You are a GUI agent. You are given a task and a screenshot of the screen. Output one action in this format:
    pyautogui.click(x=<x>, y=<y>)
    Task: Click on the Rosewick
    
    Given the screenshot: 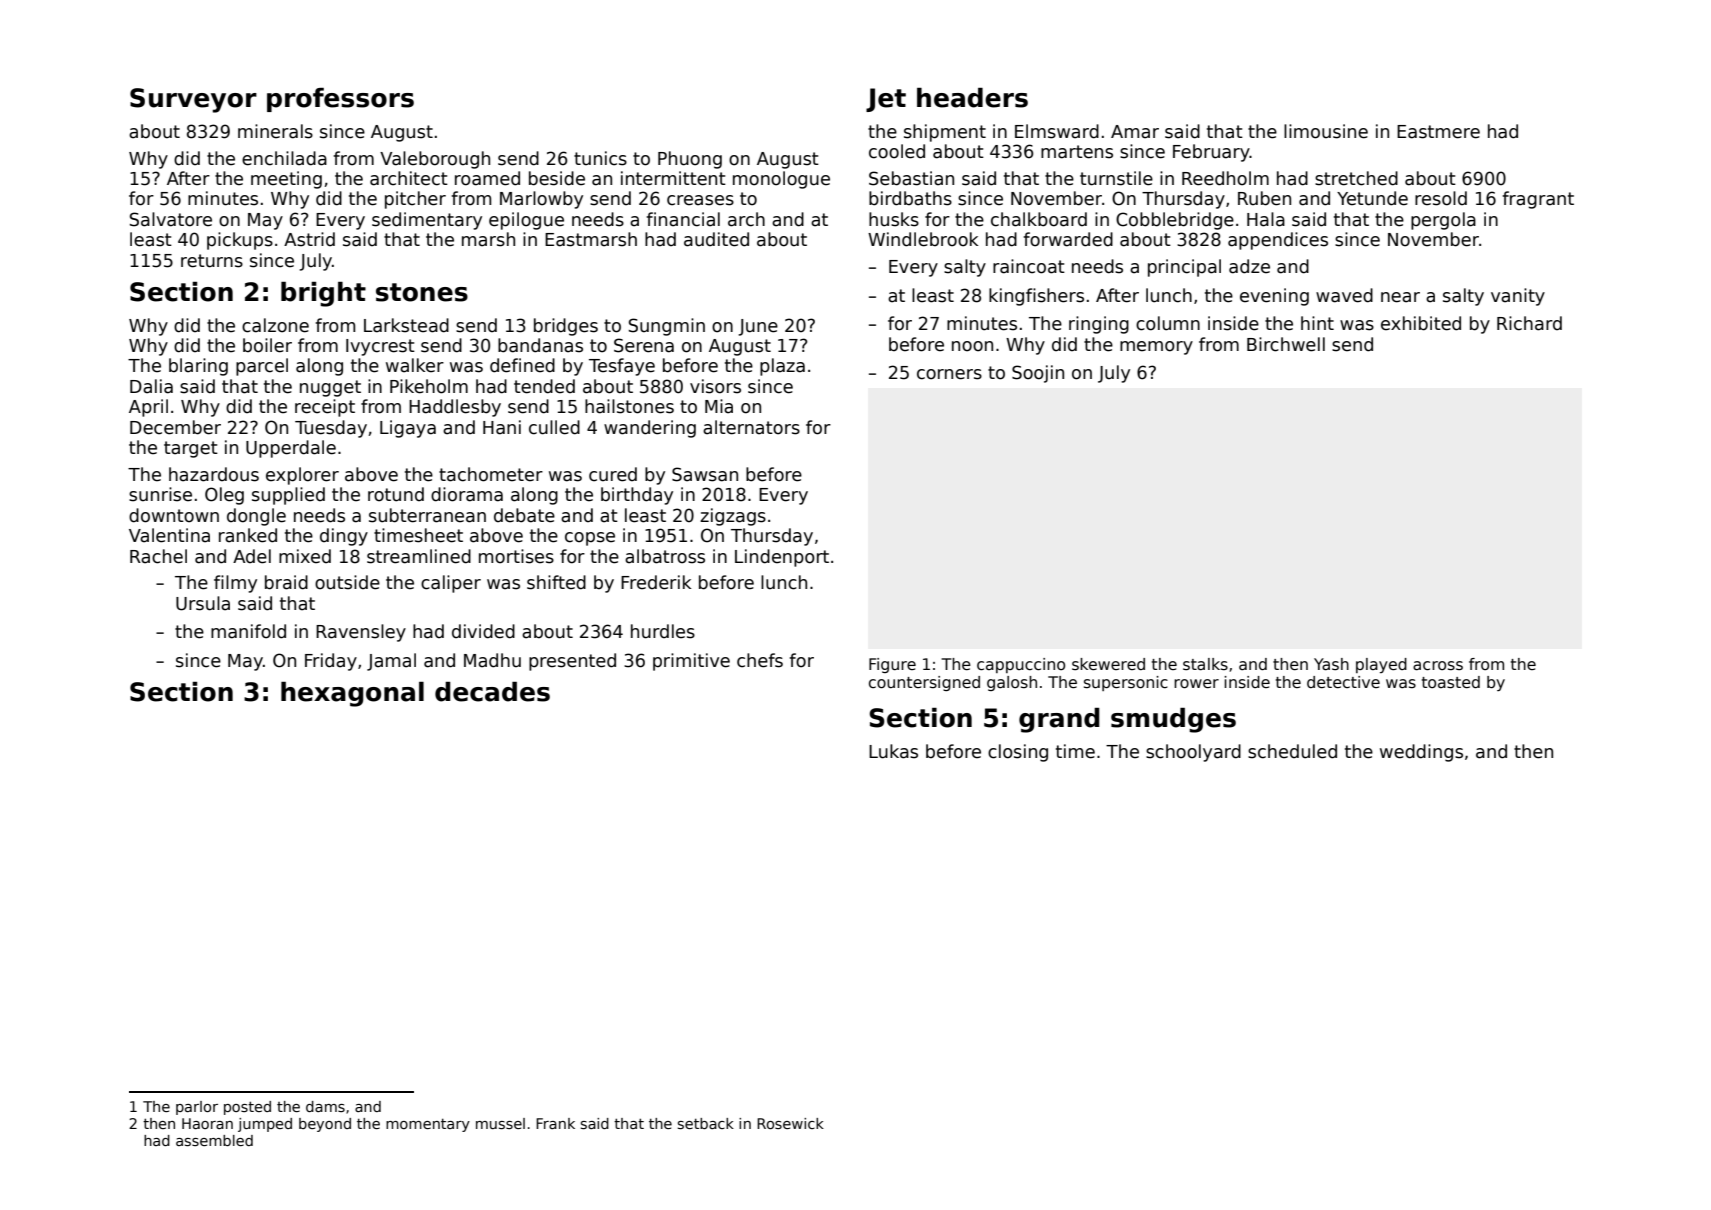 What is the action you would take?
    pyautogui.click(x=790, y=1123)
